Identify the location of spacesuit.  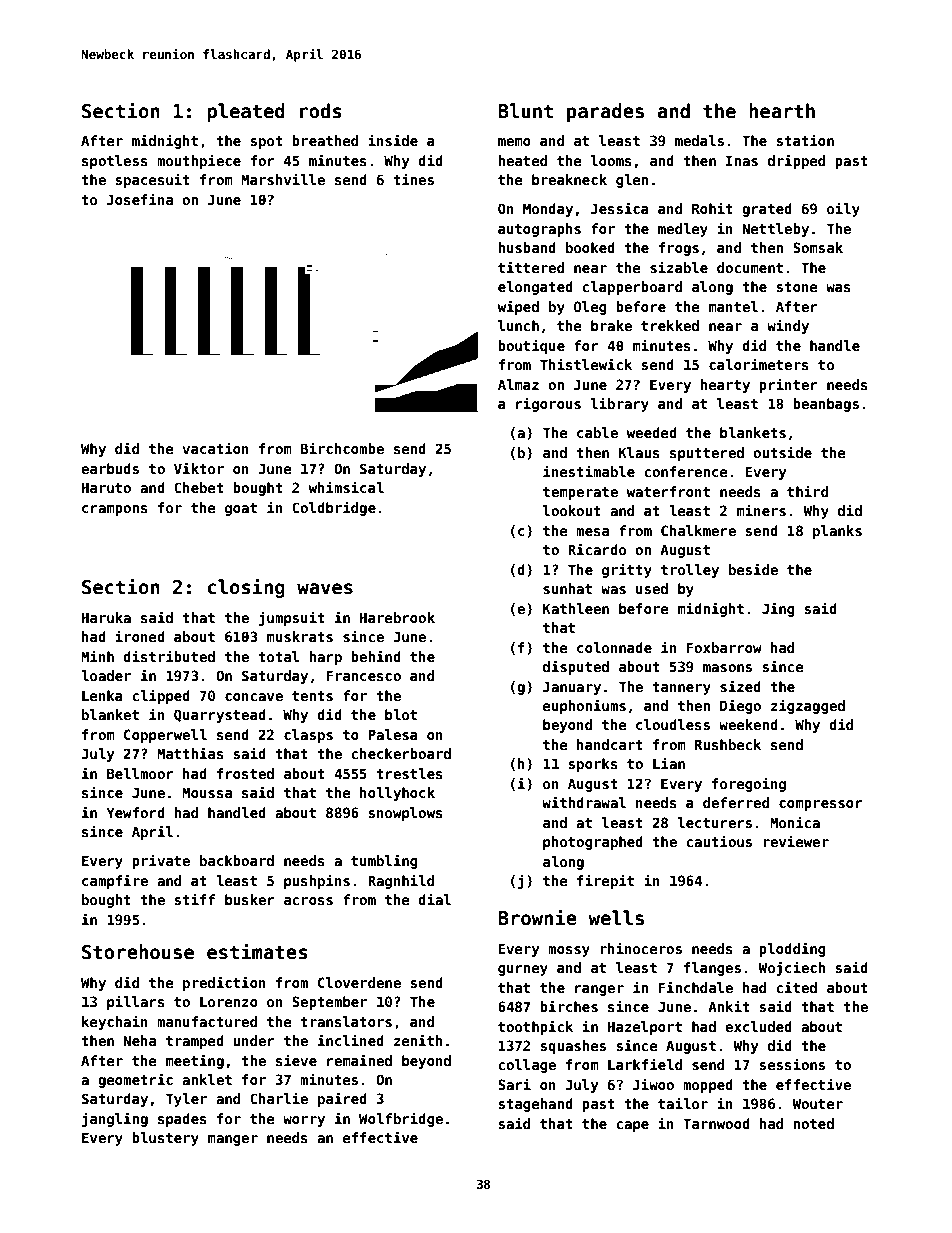
(153, 180).
